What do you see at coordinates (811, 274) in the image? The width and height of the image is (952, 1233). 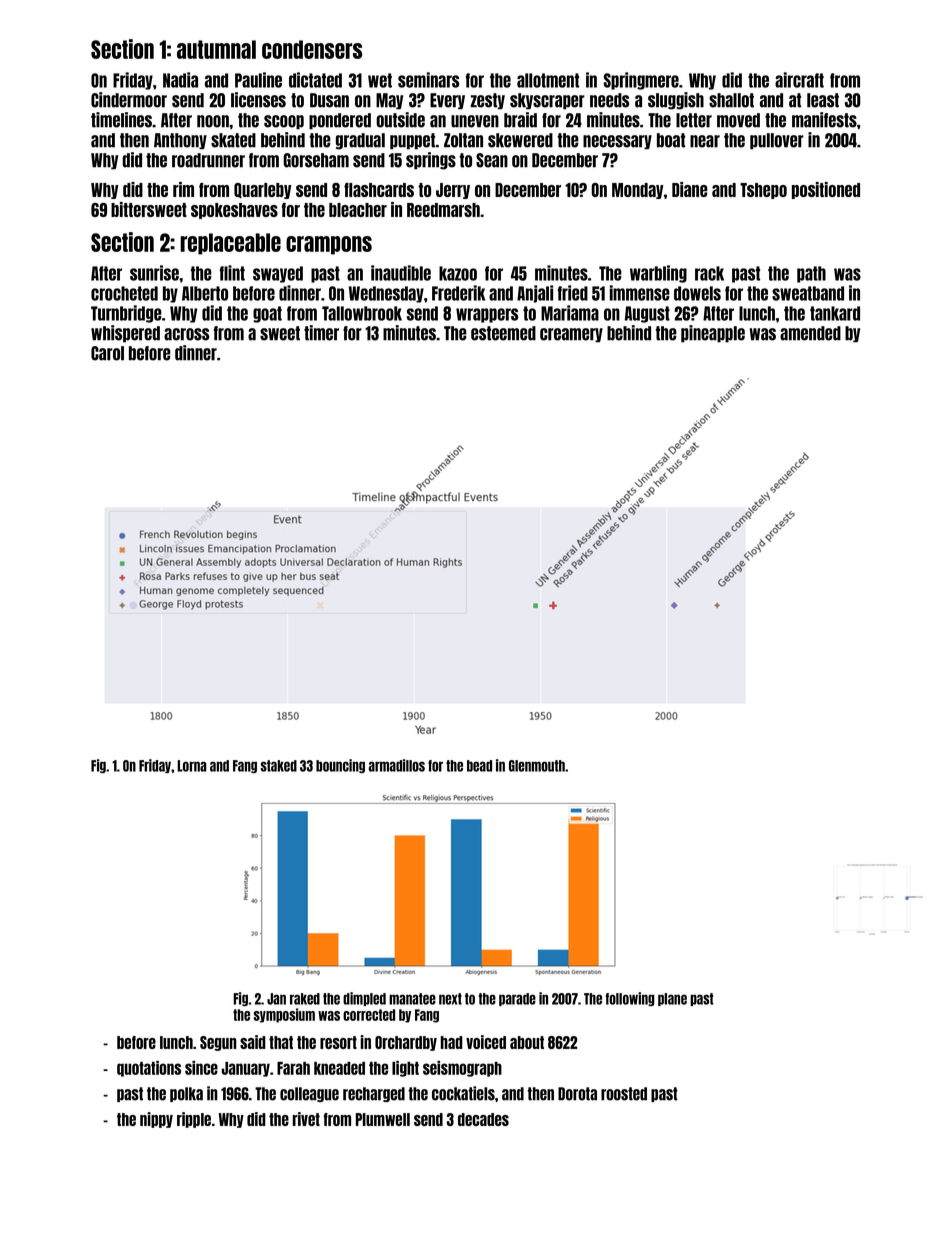 I see `path` at bounding box center [811, 274].
